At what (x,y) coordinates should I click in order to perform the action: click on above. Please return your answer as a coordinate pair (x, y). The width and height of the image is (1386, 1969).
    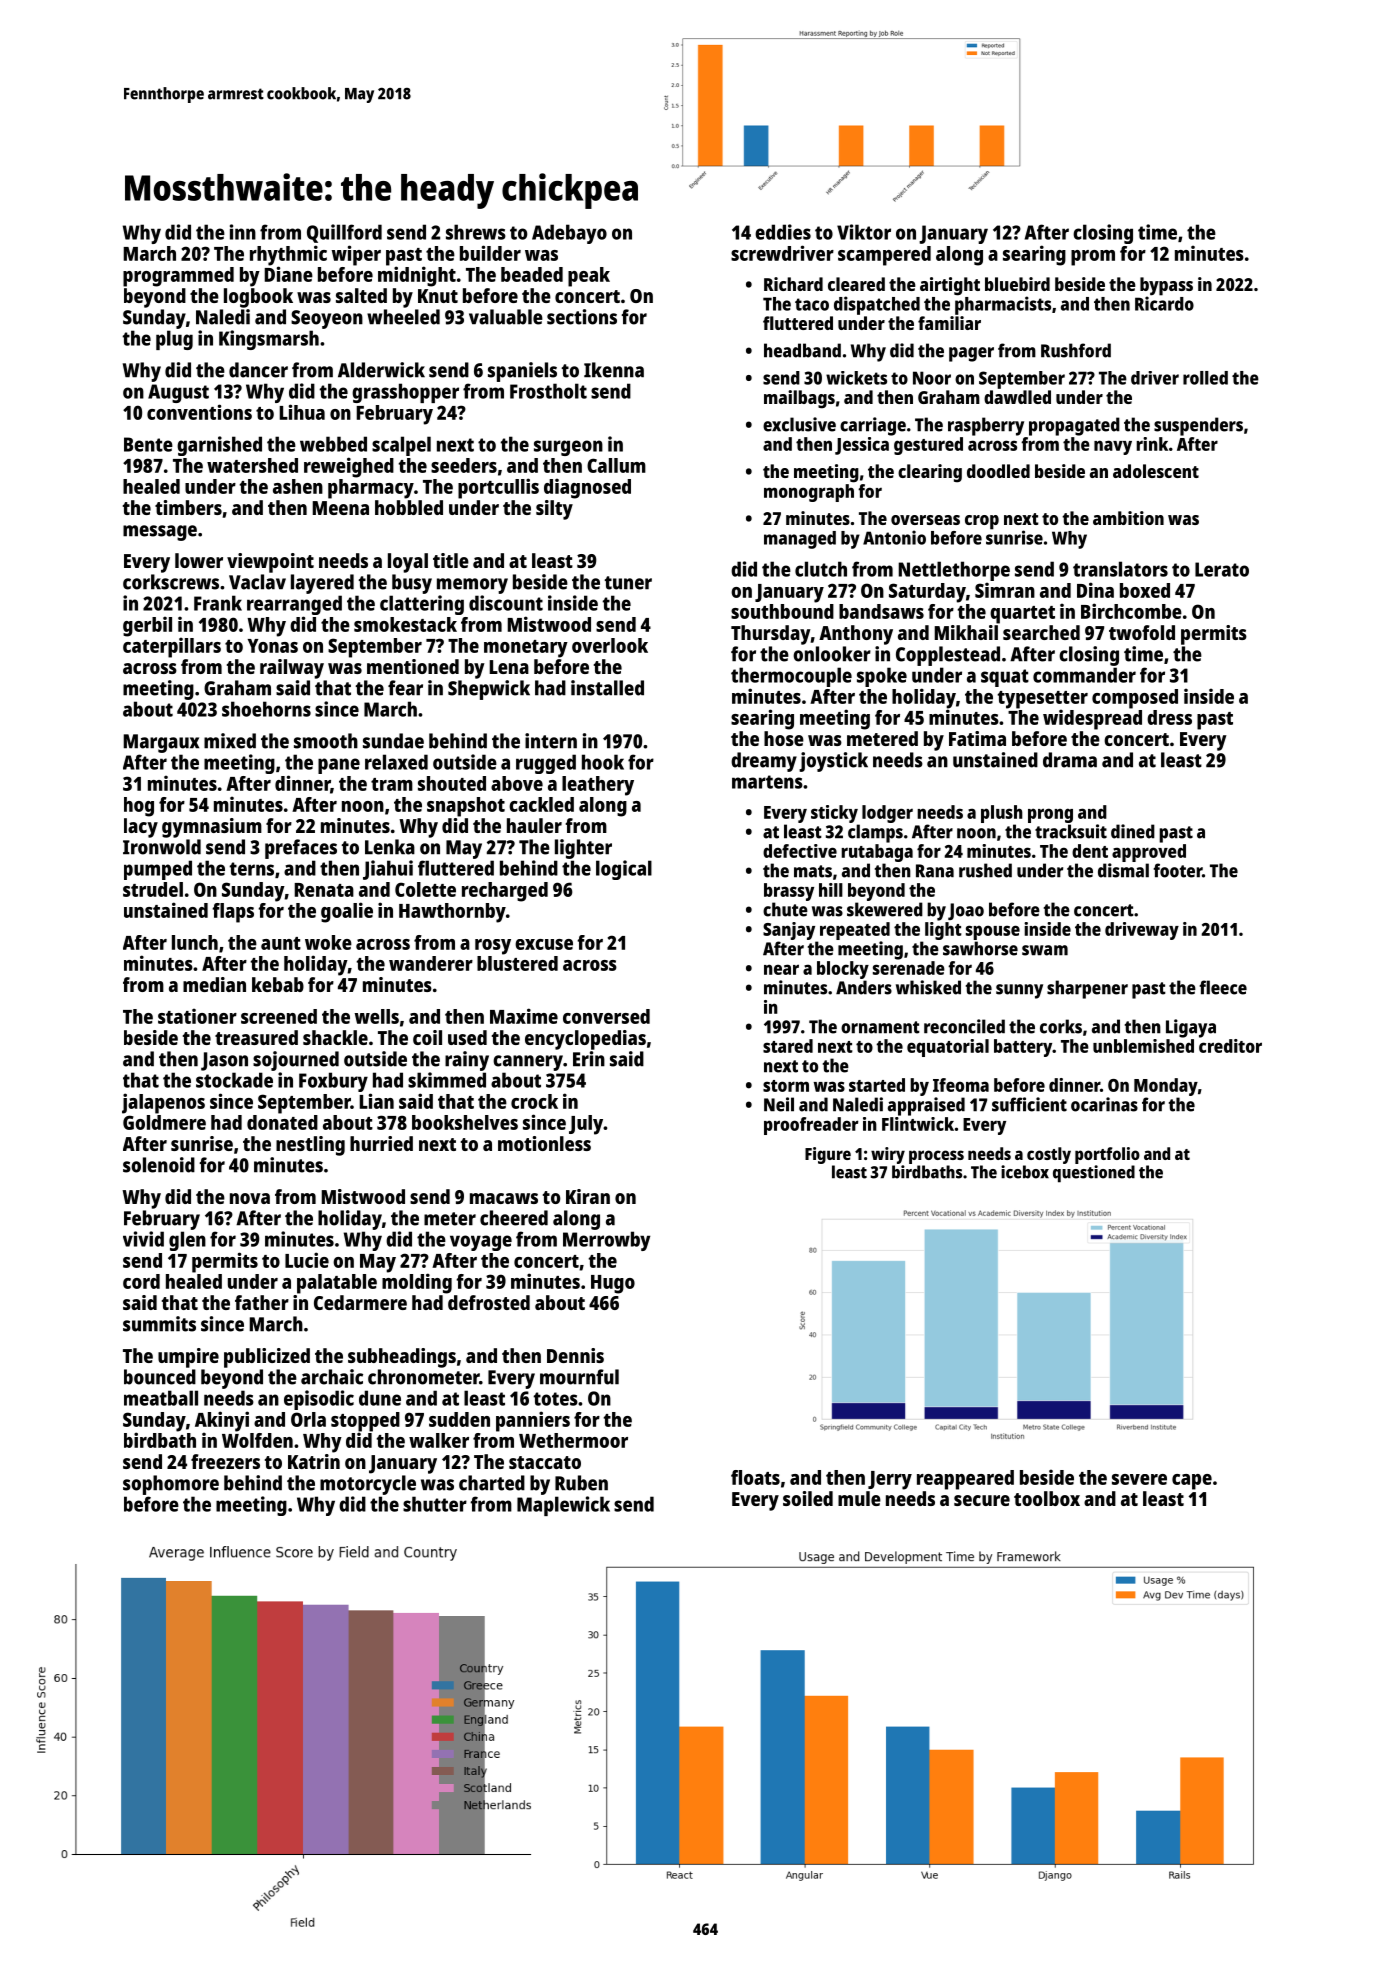
    Looking at the image, I should click on (517, 783).
